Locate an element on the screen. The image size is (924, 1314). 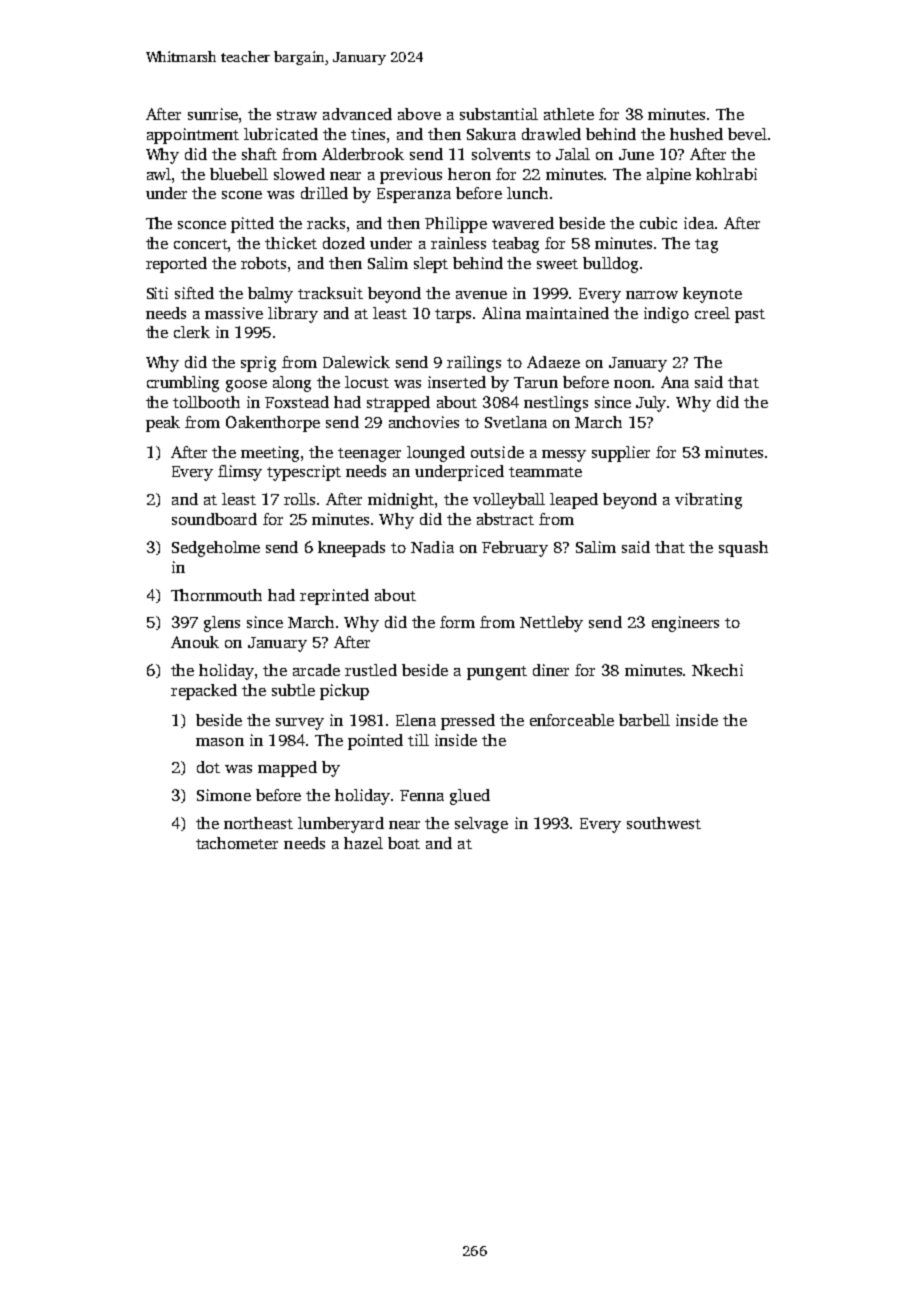
avenue is located at coordinates (481, 295).
